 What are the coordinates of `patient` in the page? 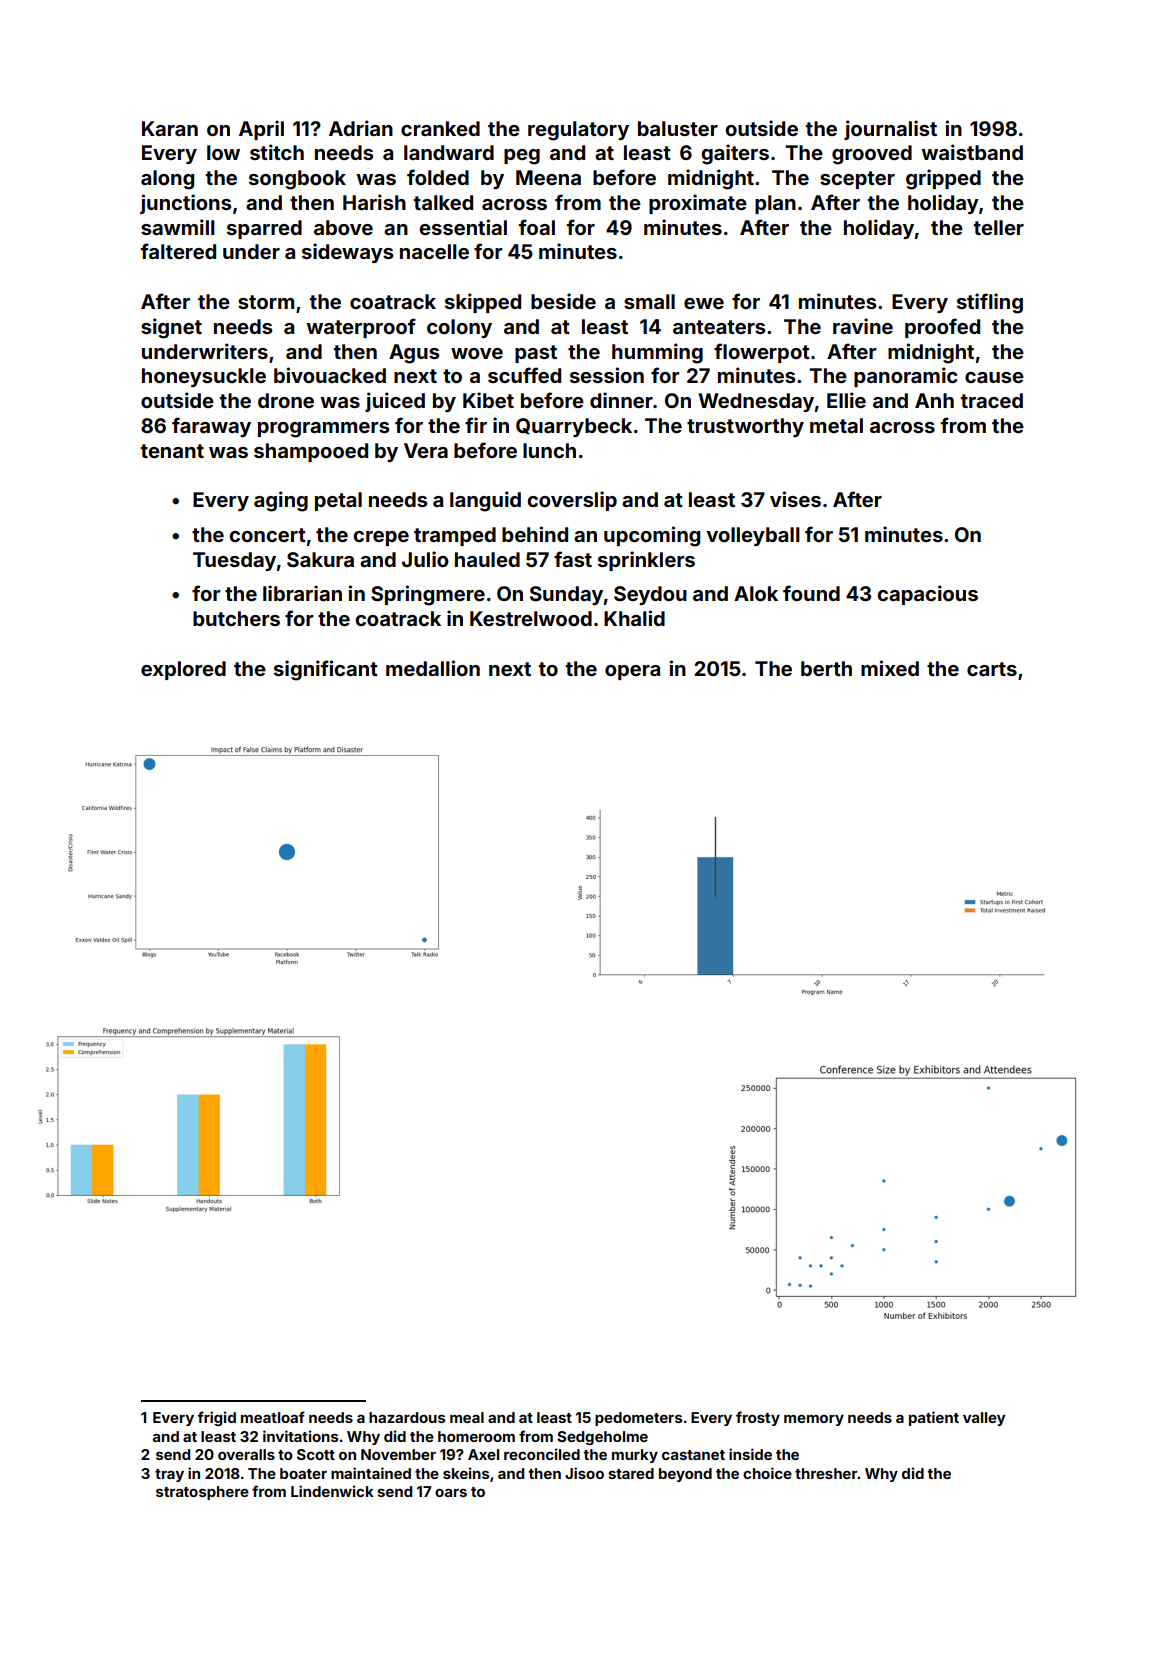 It's located at (934, 1418).
